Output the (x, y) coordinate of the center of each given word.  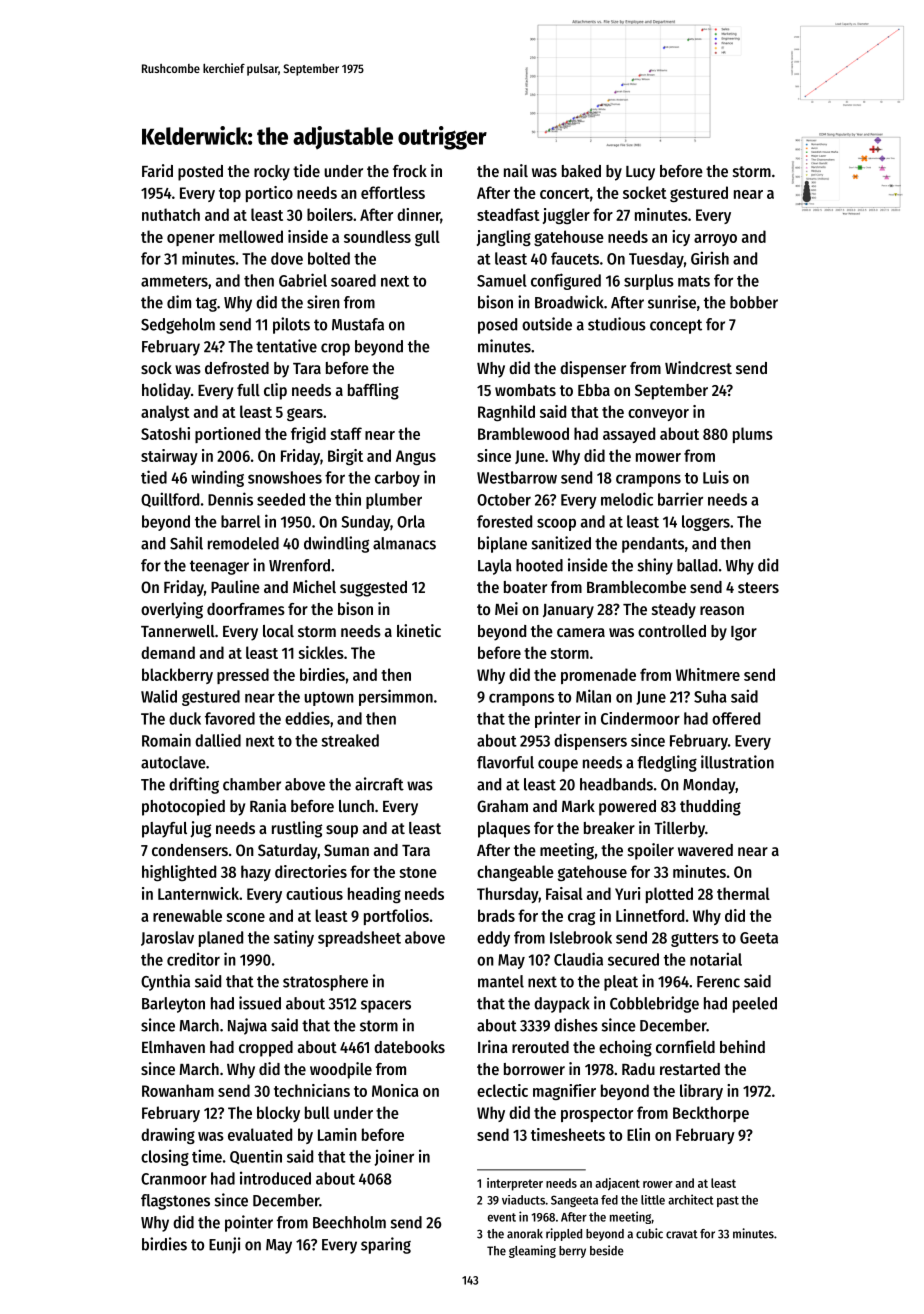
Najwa (247, 1026)
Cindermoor (640, 718)
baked (581, 171)
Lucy (640, 173)
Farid (157, 170)
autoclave (173, 762)
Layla (495, 567)
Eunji (225, 1245)
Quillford (170, 499)
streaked (350, 740)
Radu (638, 1069)
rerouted (540, 1047)
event (502, 1217)
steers (758, 587)
